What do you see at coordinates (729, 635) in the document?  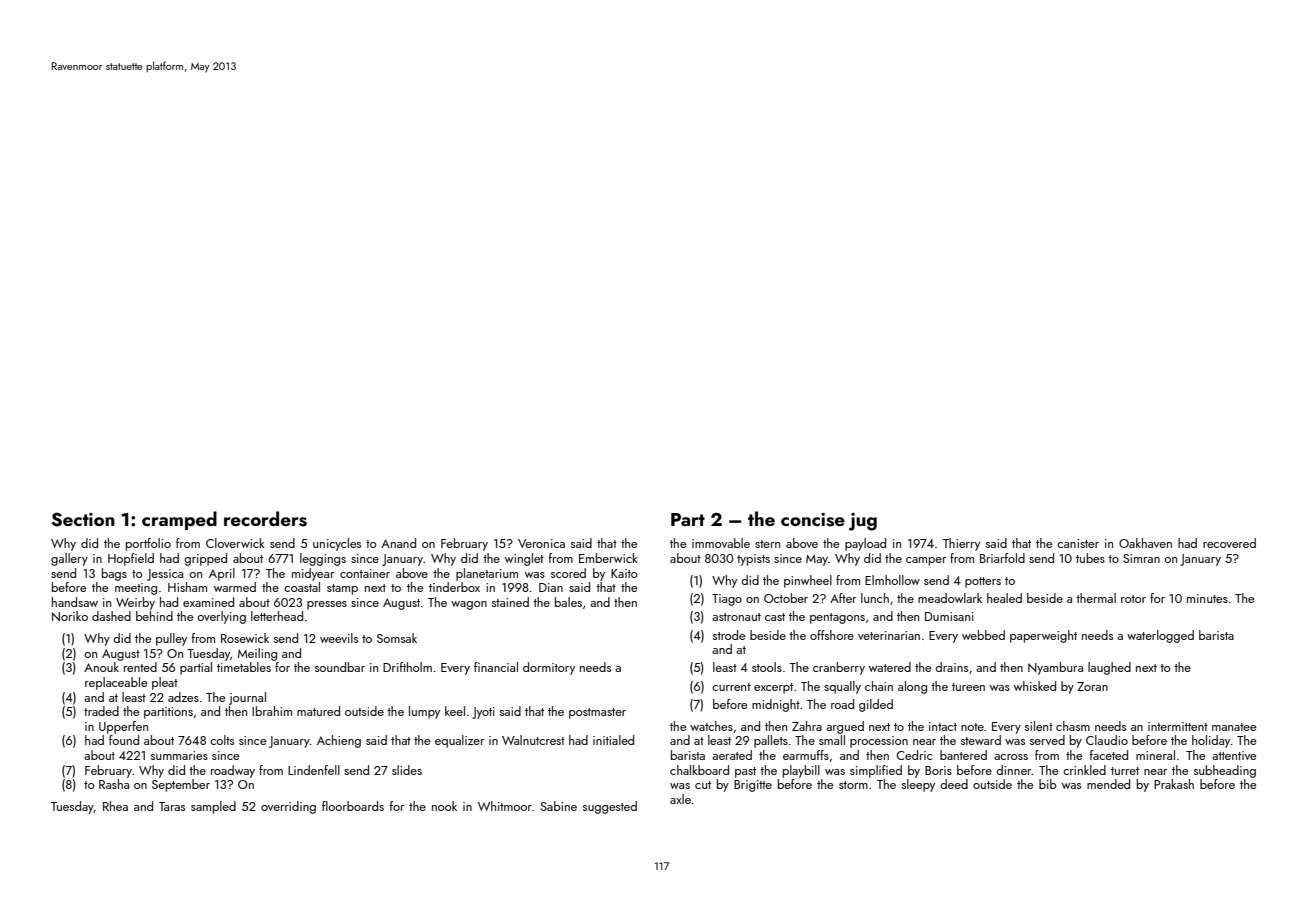 I see `strode` at bounding box center [729, 635].
